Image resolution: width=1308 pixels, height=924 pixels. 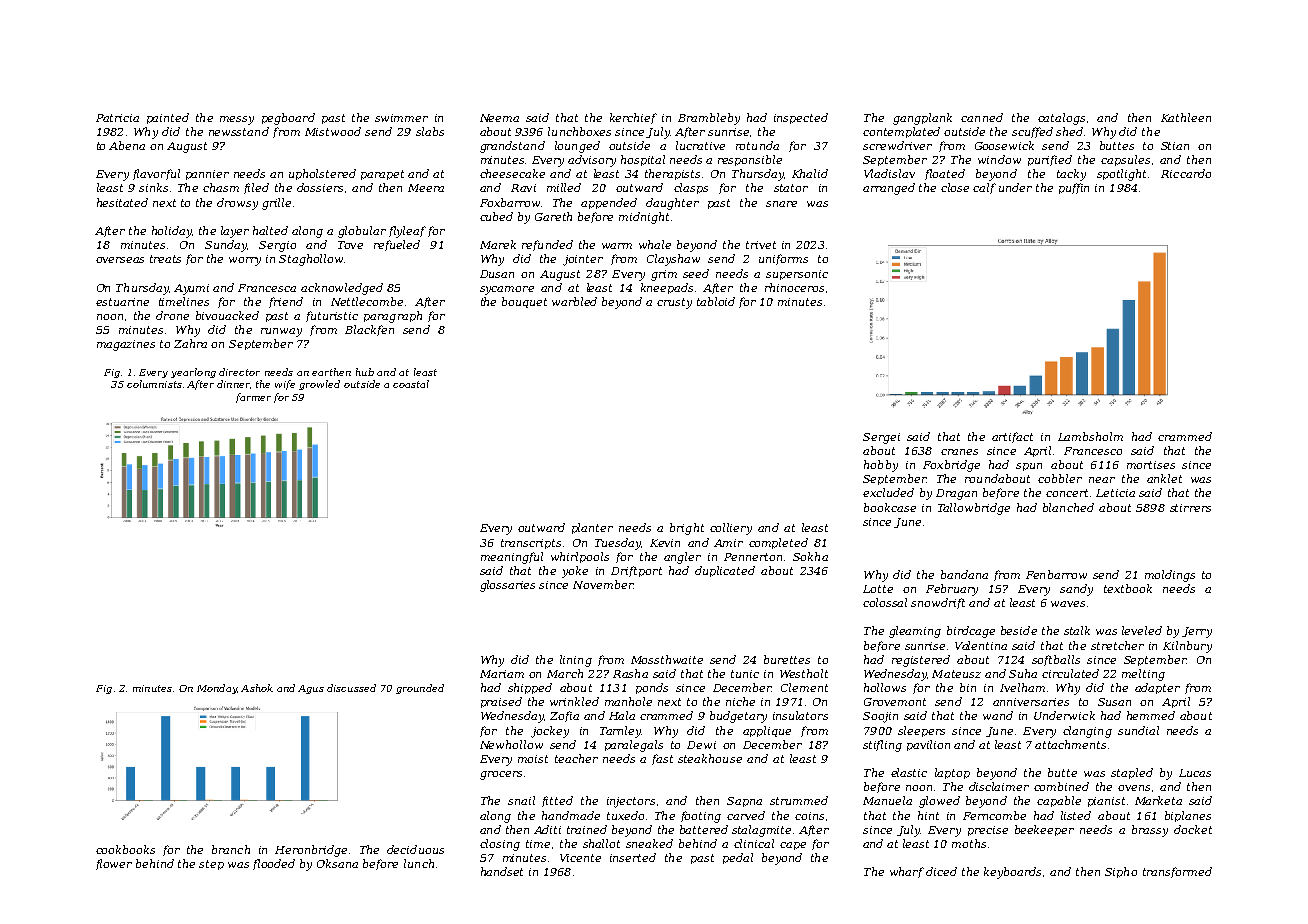 I want to click on kerchief, so click(x=633, y=118).
